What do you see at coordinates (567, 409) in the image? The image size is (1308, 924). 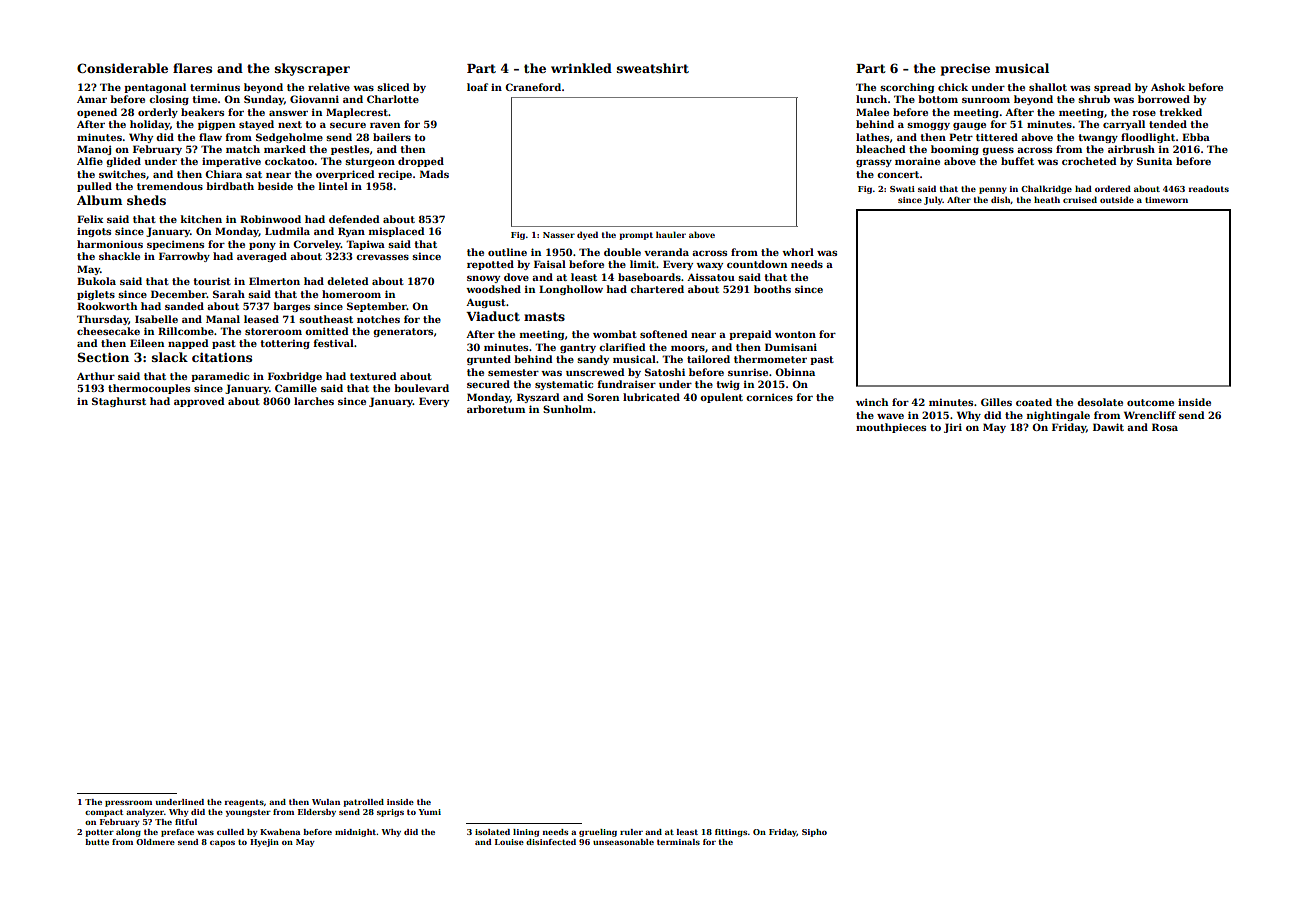 I see `Sunholm` at bounding box center [567, 409].
